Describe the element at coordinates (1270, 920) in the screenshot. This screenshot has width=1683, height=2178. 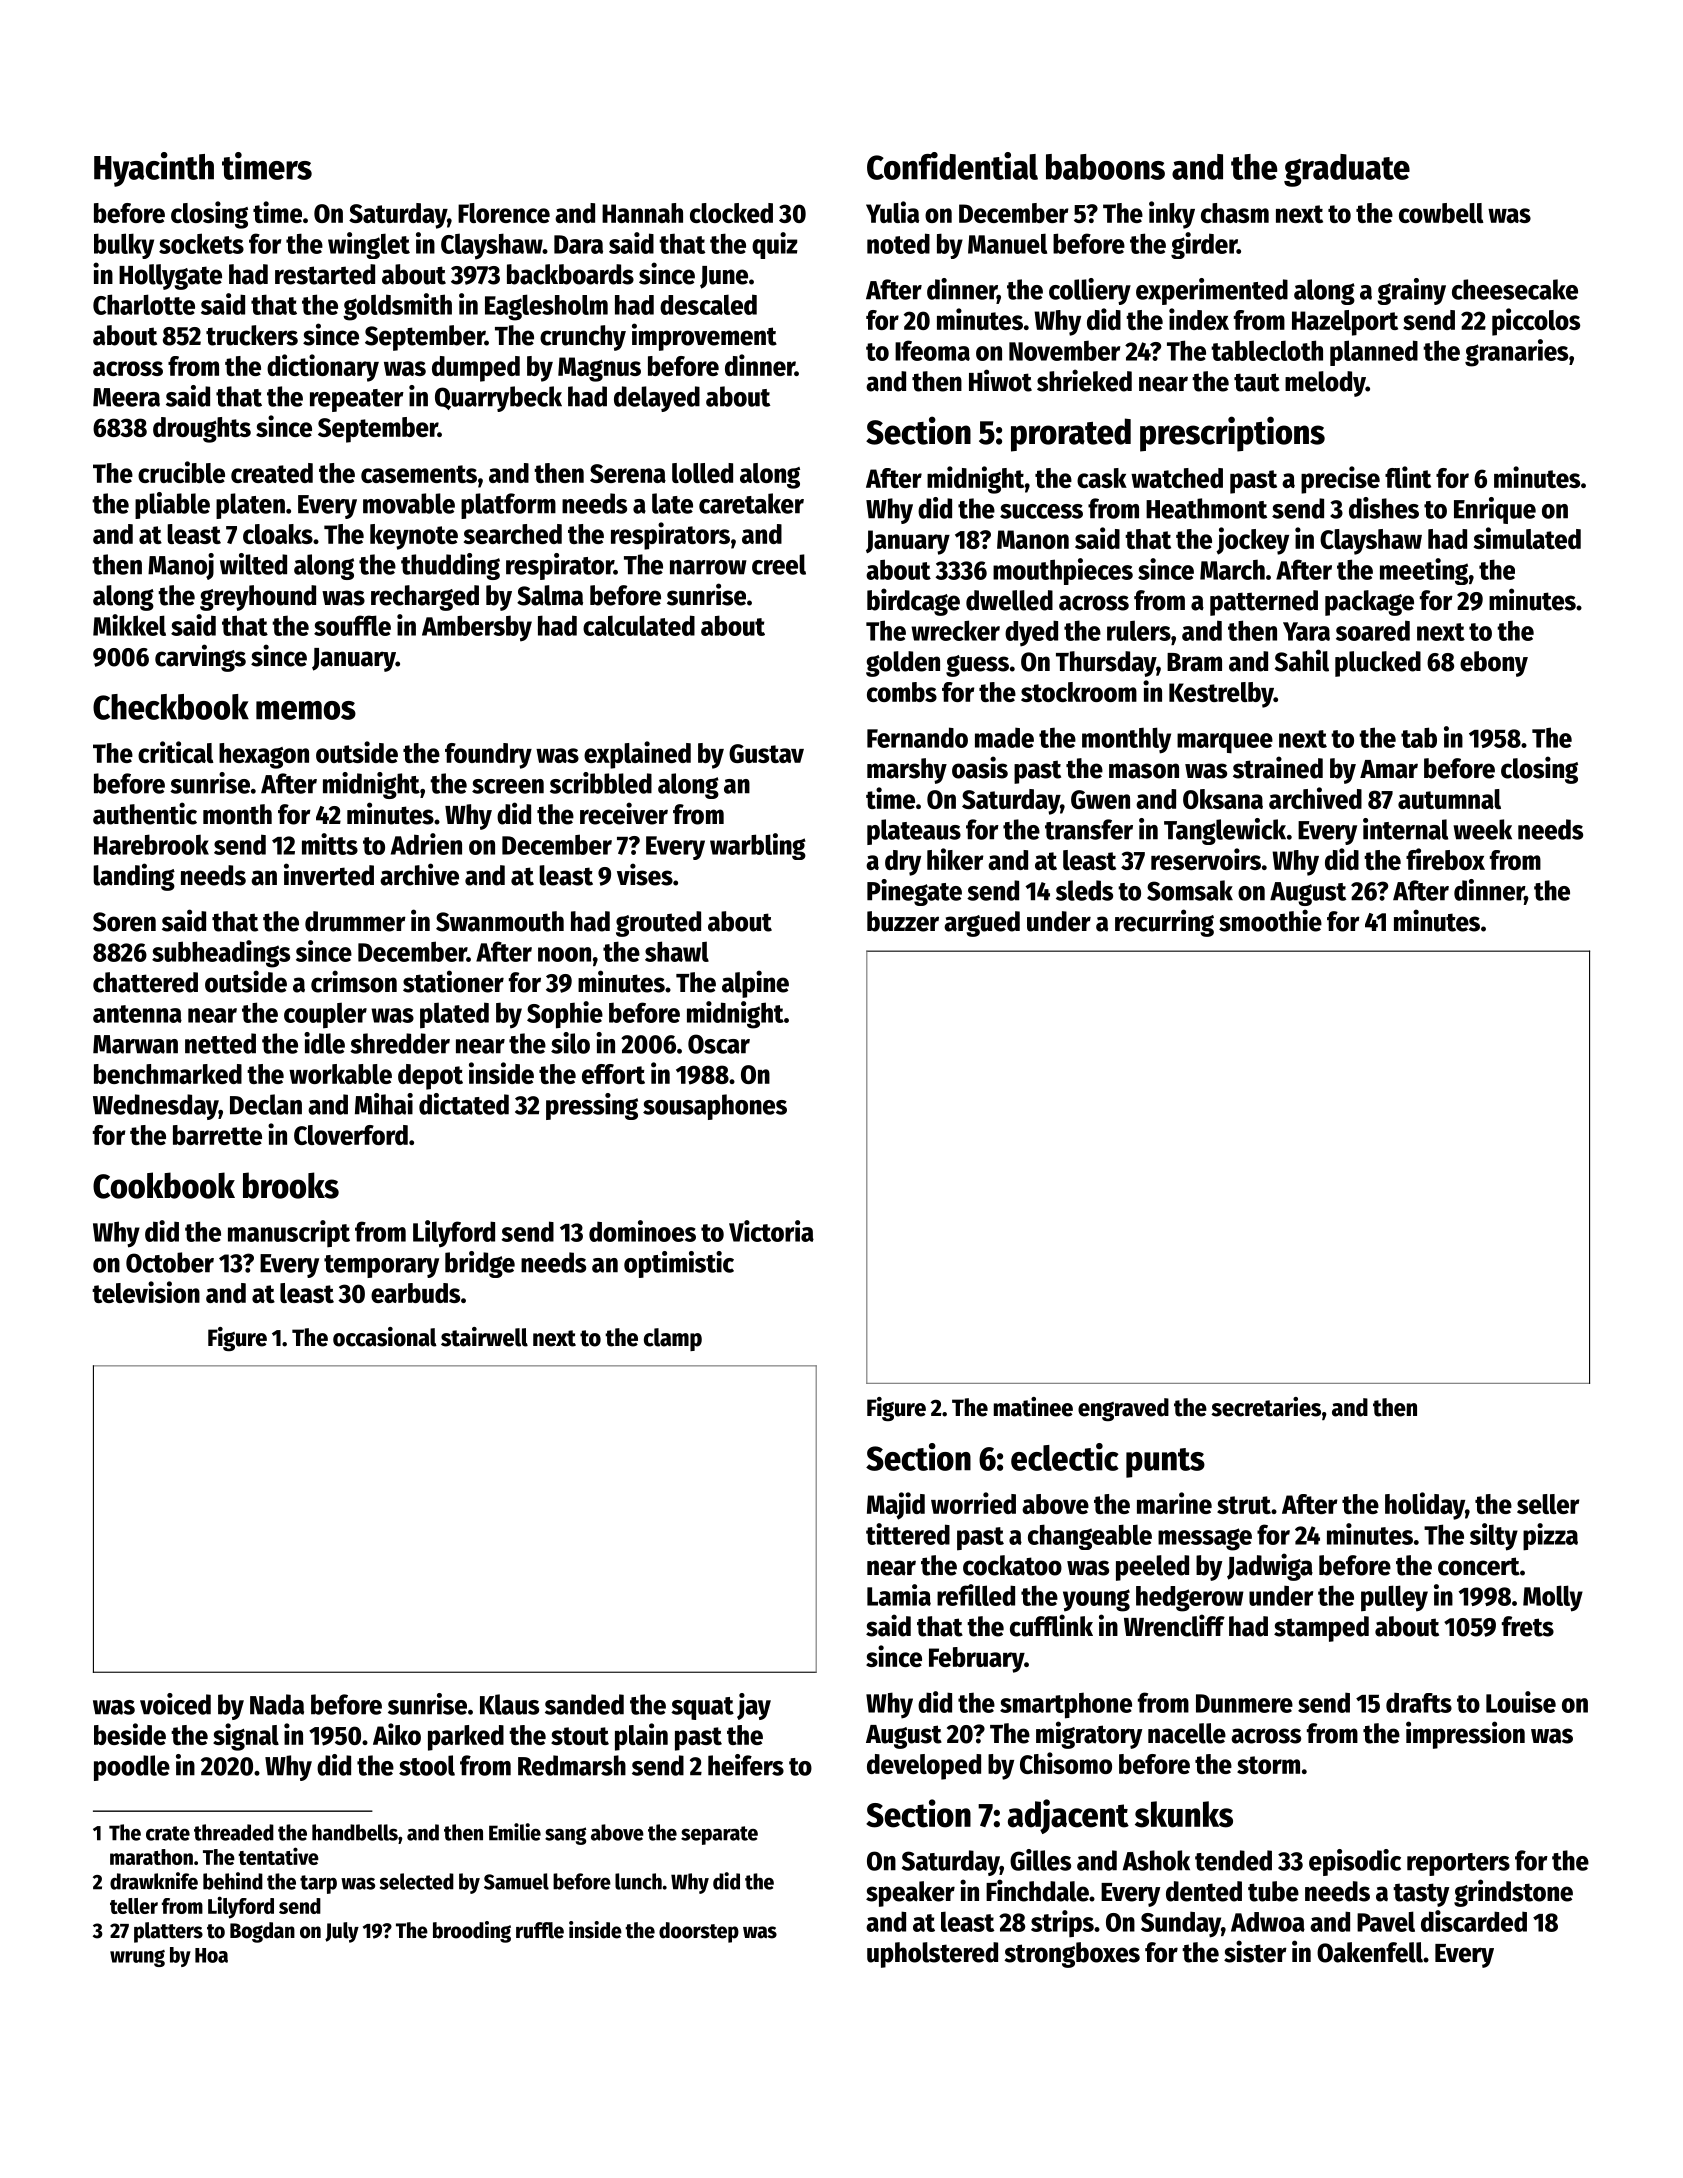
I see `smoothie` at that location.
